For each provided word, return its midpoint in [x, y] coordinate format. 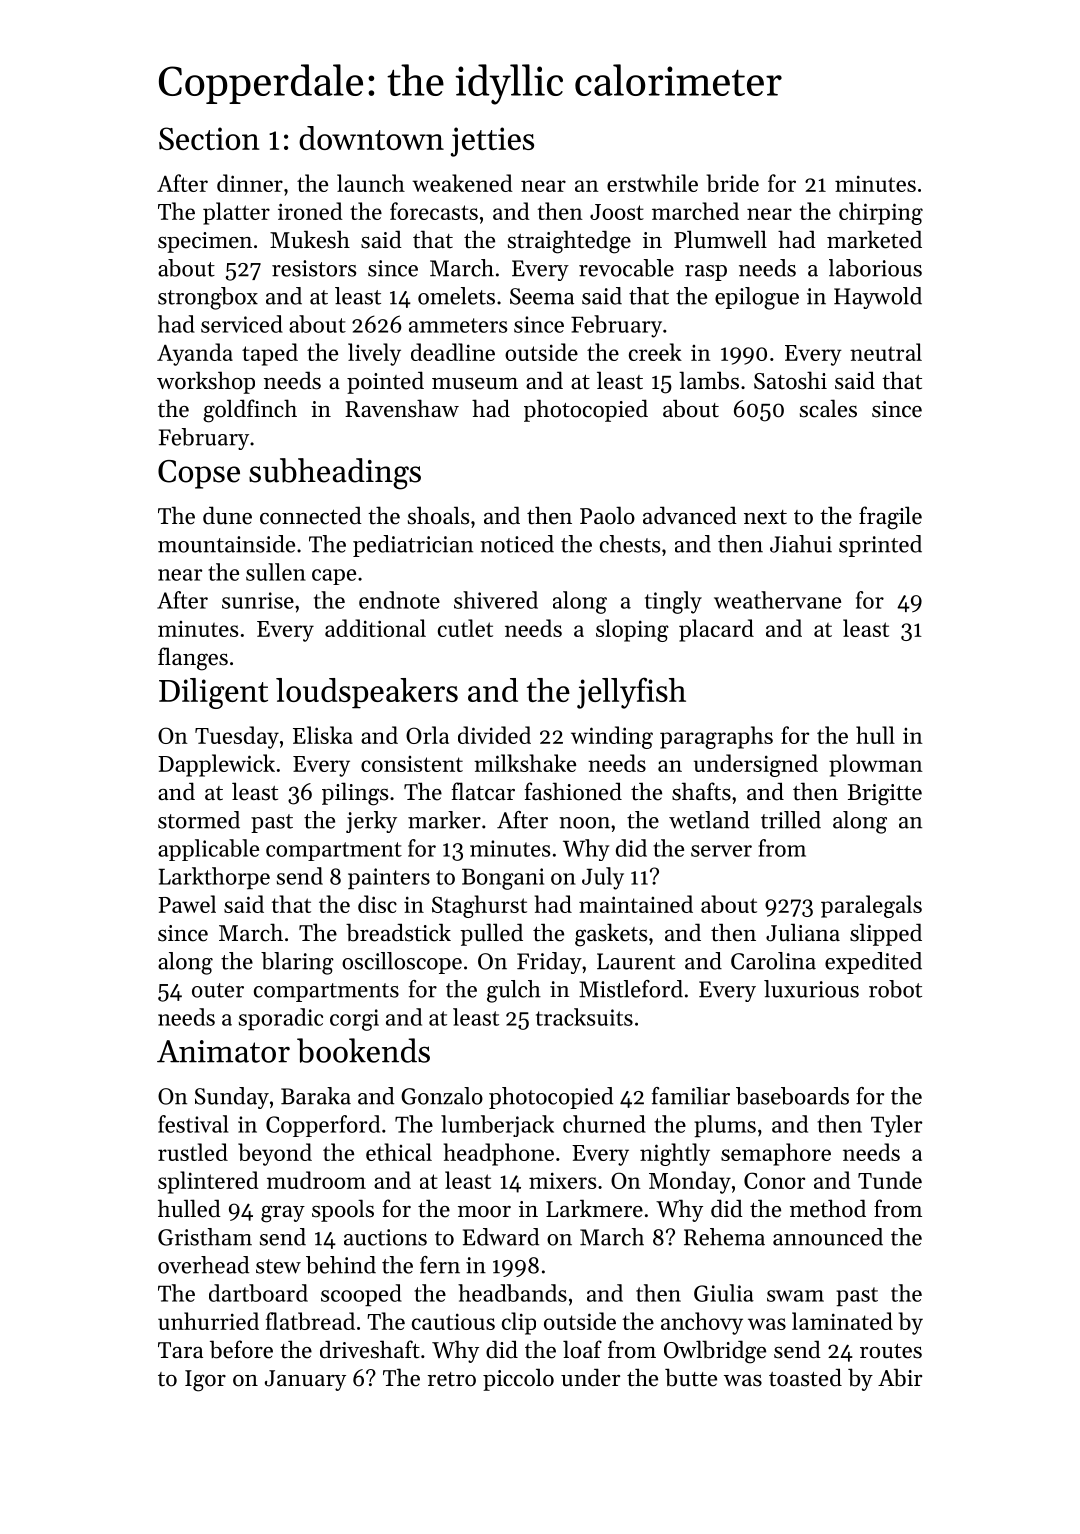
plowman [876, 765]
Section [209, 138]
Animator [223, 1051]
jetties [492, 142]
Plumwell [720, 239]
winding [612, 737]
